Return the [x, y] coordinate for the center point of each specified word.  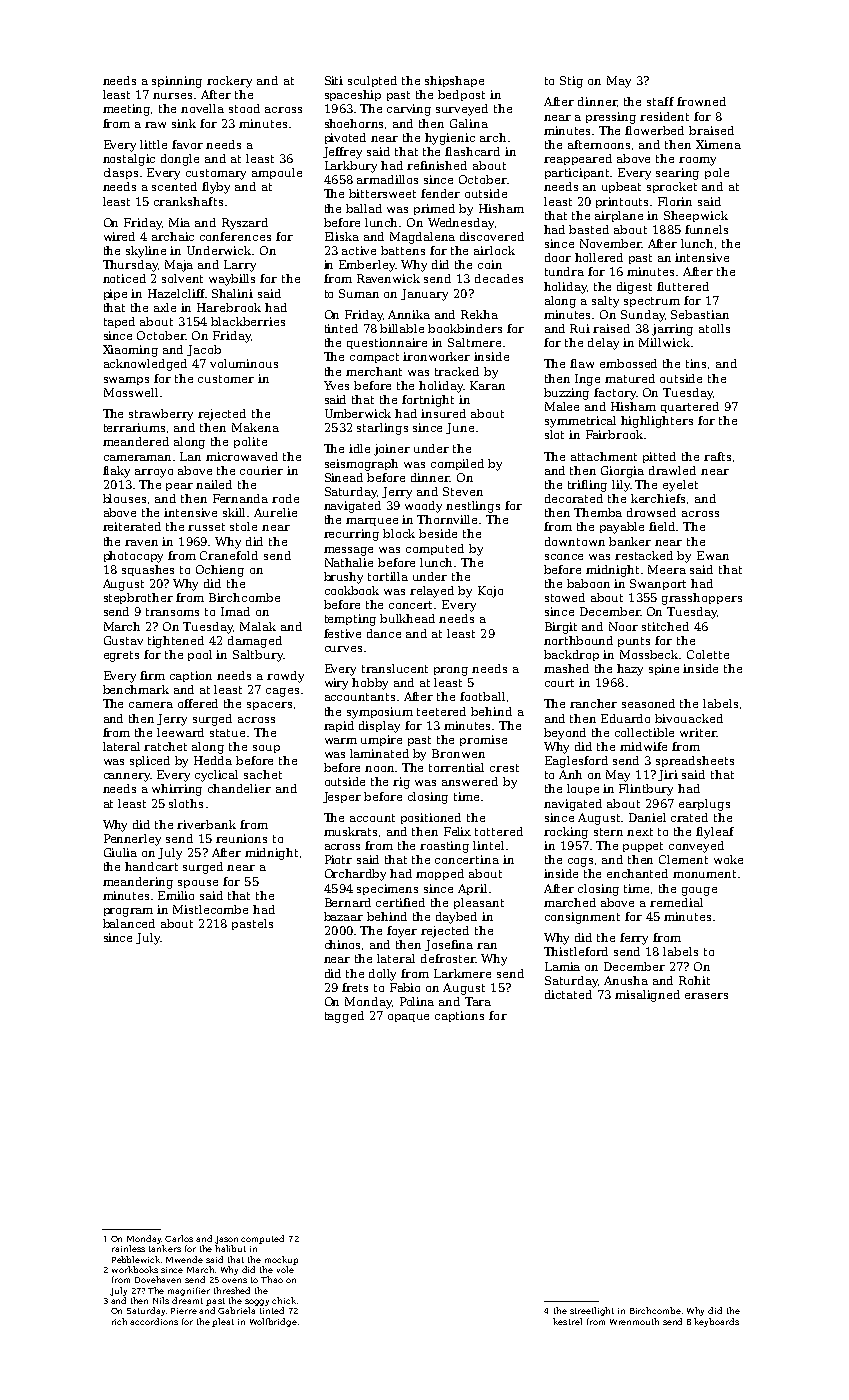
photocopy [133, 557]
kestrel [567, 1321]
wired [119, 236]
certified [400, 902]
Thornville [447, 519]
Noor [623, 626]
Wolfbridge [273, 1322]
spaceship [353, 95]
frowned [701, 101]
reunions [241, 838]
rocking [566, 833]
